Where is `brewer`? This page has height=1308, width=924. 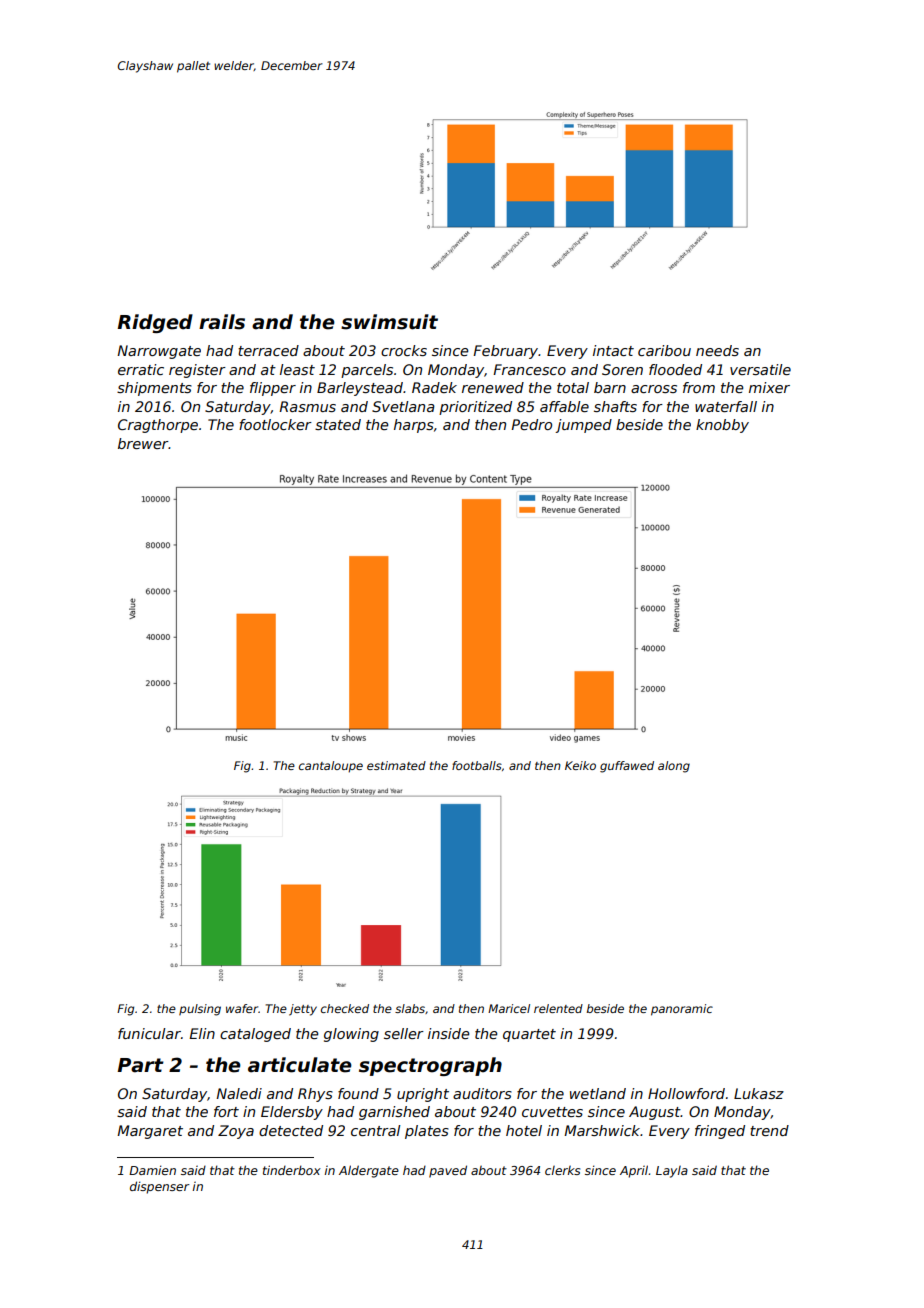
brewer is located at coordinates (143, 443).
